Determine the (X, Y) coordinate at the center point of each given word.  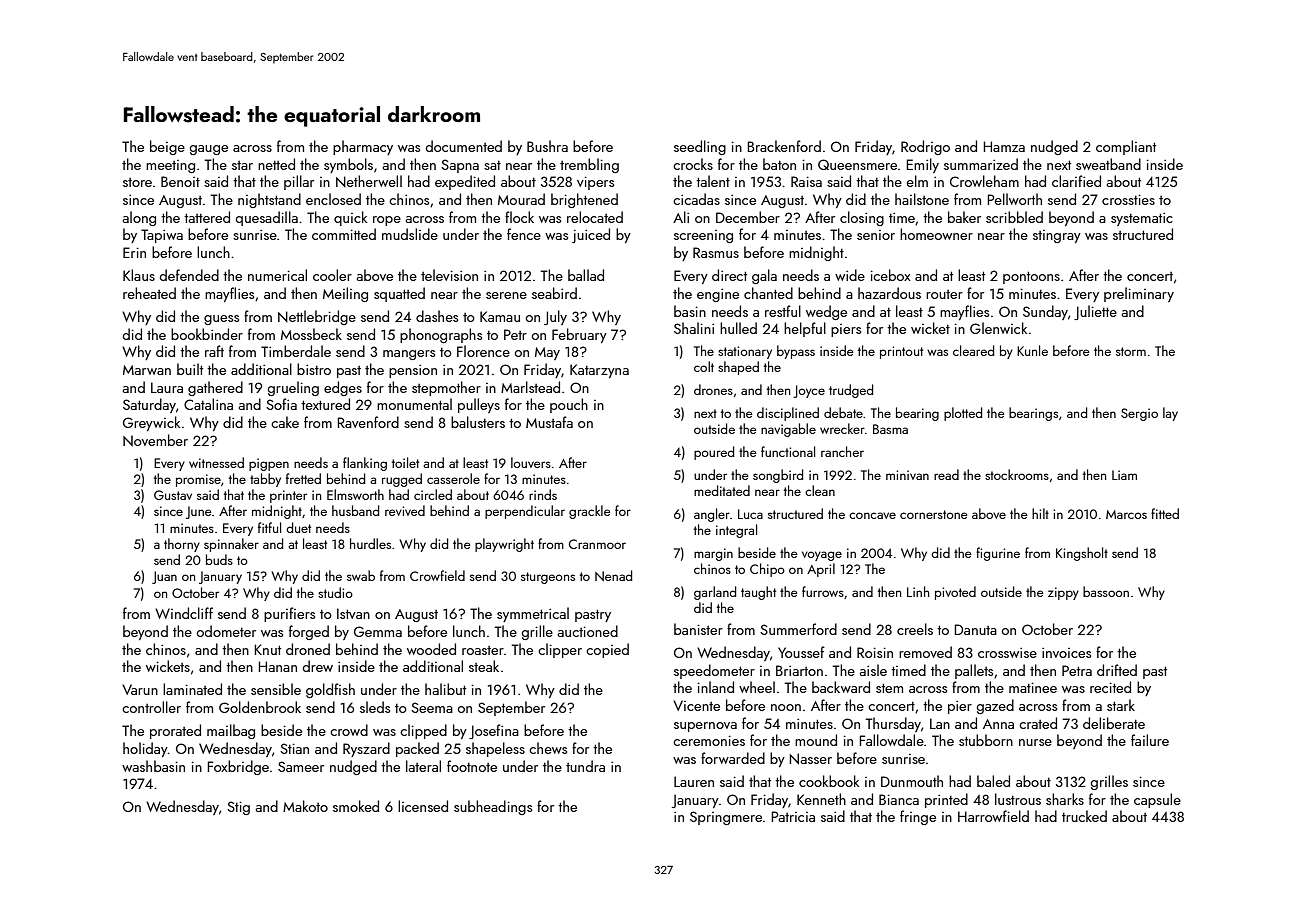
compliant (1126, 147)
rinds (543, 494)
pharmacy (363, 147)
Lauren (694, 781)
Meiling (345, 294)
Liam (1124, 475)
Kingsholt (1082, 554)
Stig (238, 808)
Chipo (767, 570)
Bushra (547, 146)
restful (783, 311)
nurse (1035, 742)
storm (1131, 351)
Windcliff (184, 613)
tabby (265, 480)
